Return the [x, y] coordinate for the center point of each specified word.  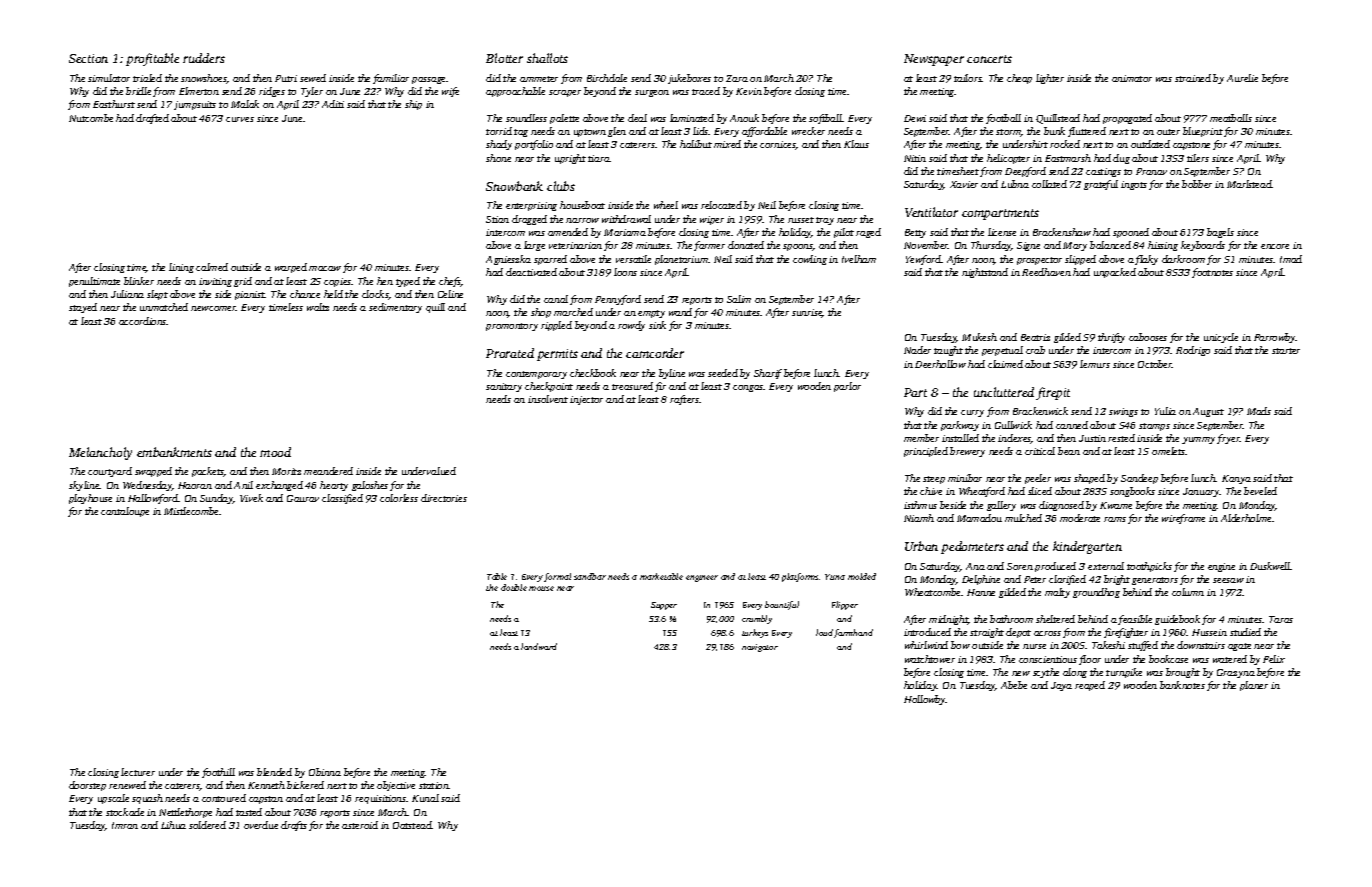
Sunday [216, 499]
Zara [737, 78]
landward [539, 646]
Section [88, 58]
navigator [760, 648]
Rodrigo [1193, 351]
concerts [989, 59]
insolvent [548, 399]
